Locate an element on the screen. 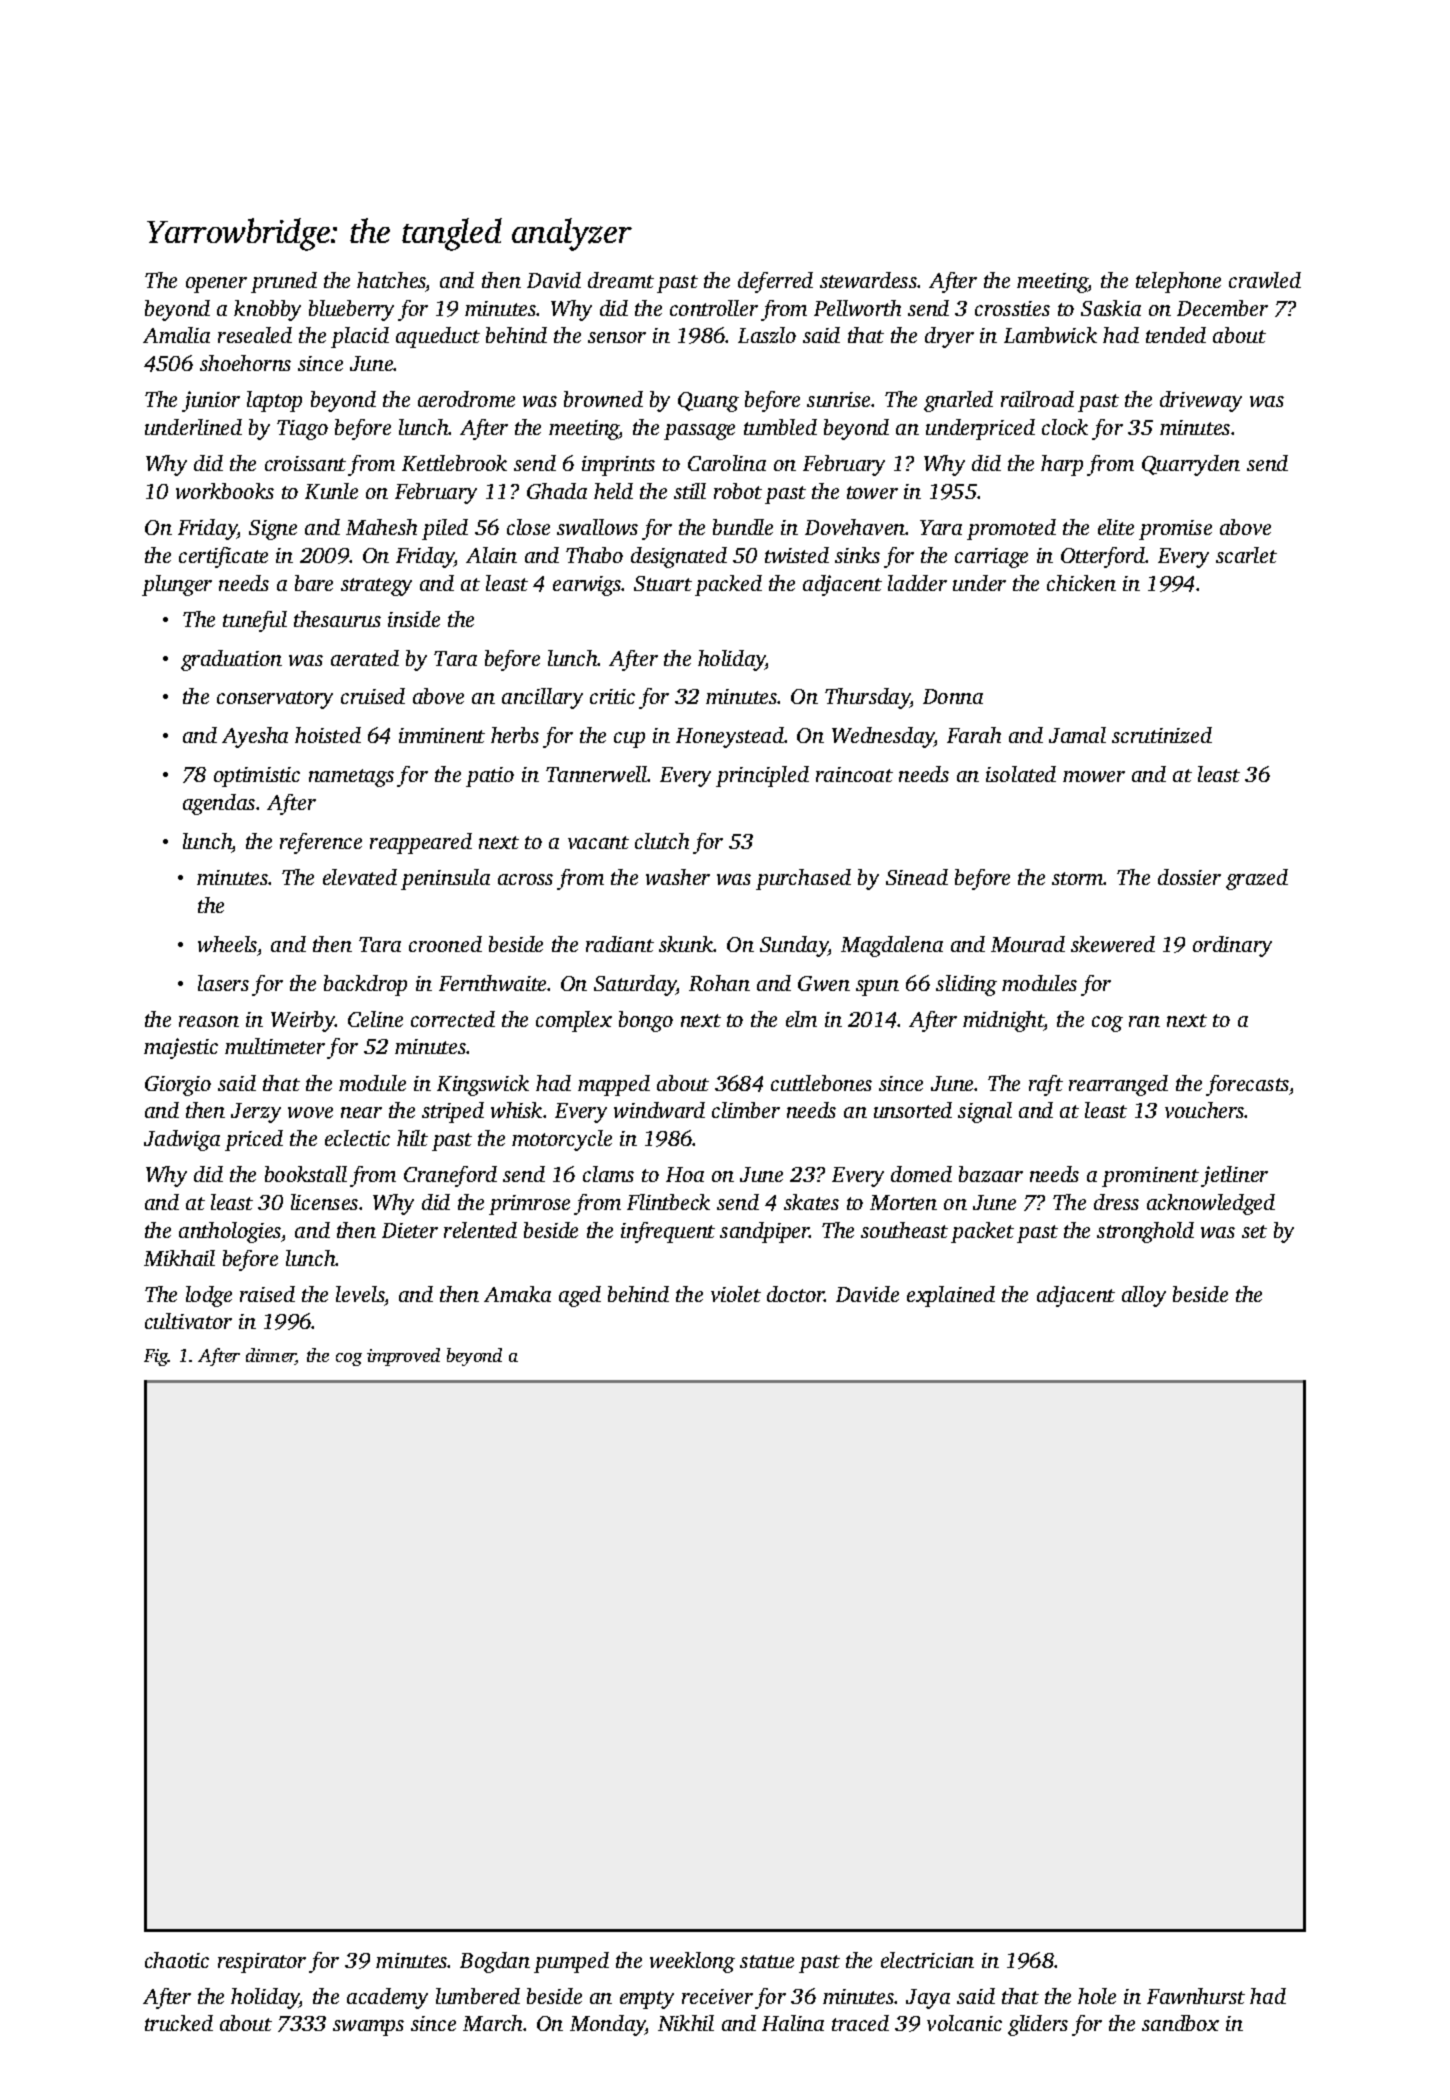 The image size is (1450, 2100). Fig is located at coordinates (156, 1357).
